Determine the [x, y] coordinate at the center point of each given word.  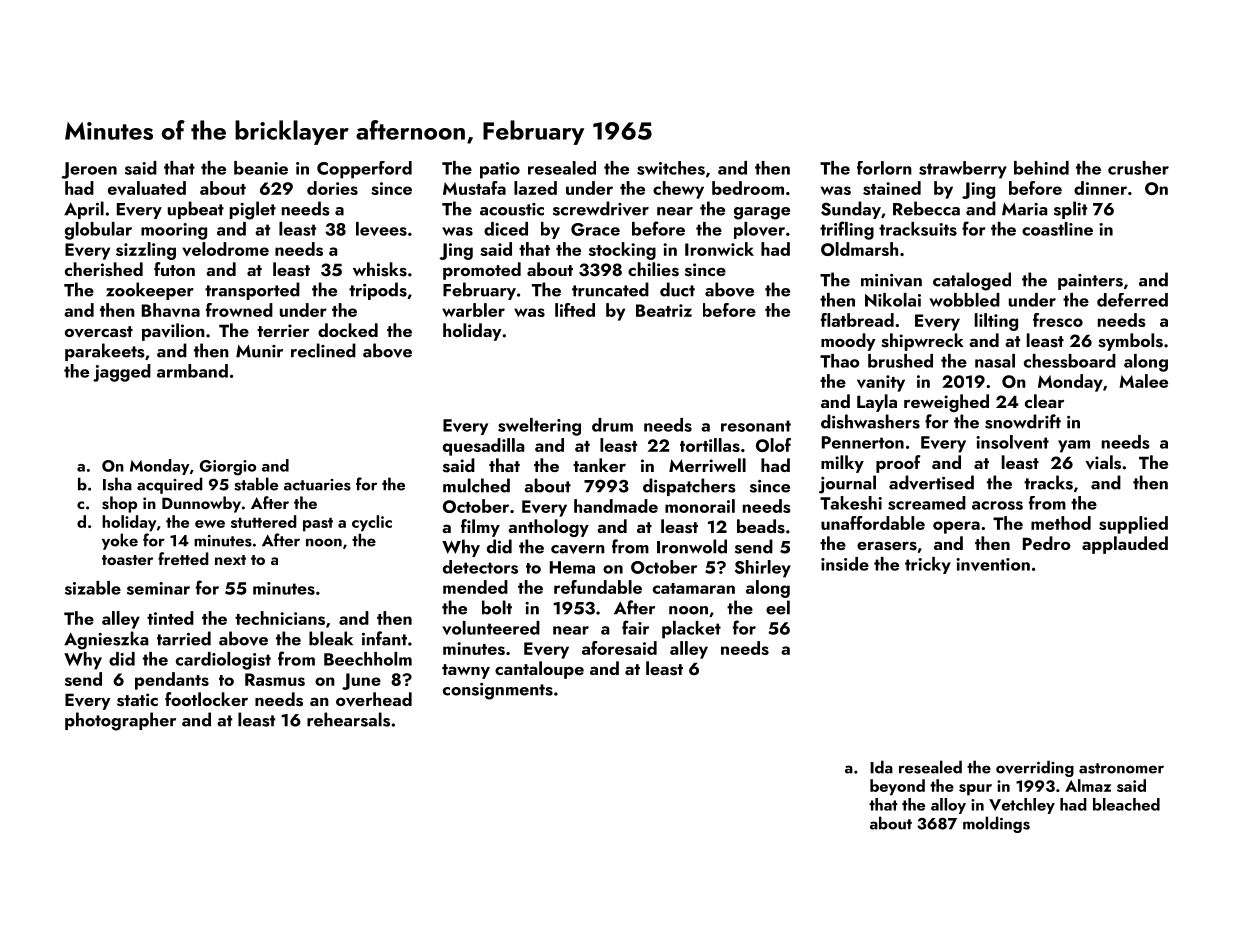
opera [956, 527]
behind [1041, 168]
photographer [120, 721]
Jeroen [89, 170]
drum [612, 425]
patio [500, 170]
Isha [117, 484]
